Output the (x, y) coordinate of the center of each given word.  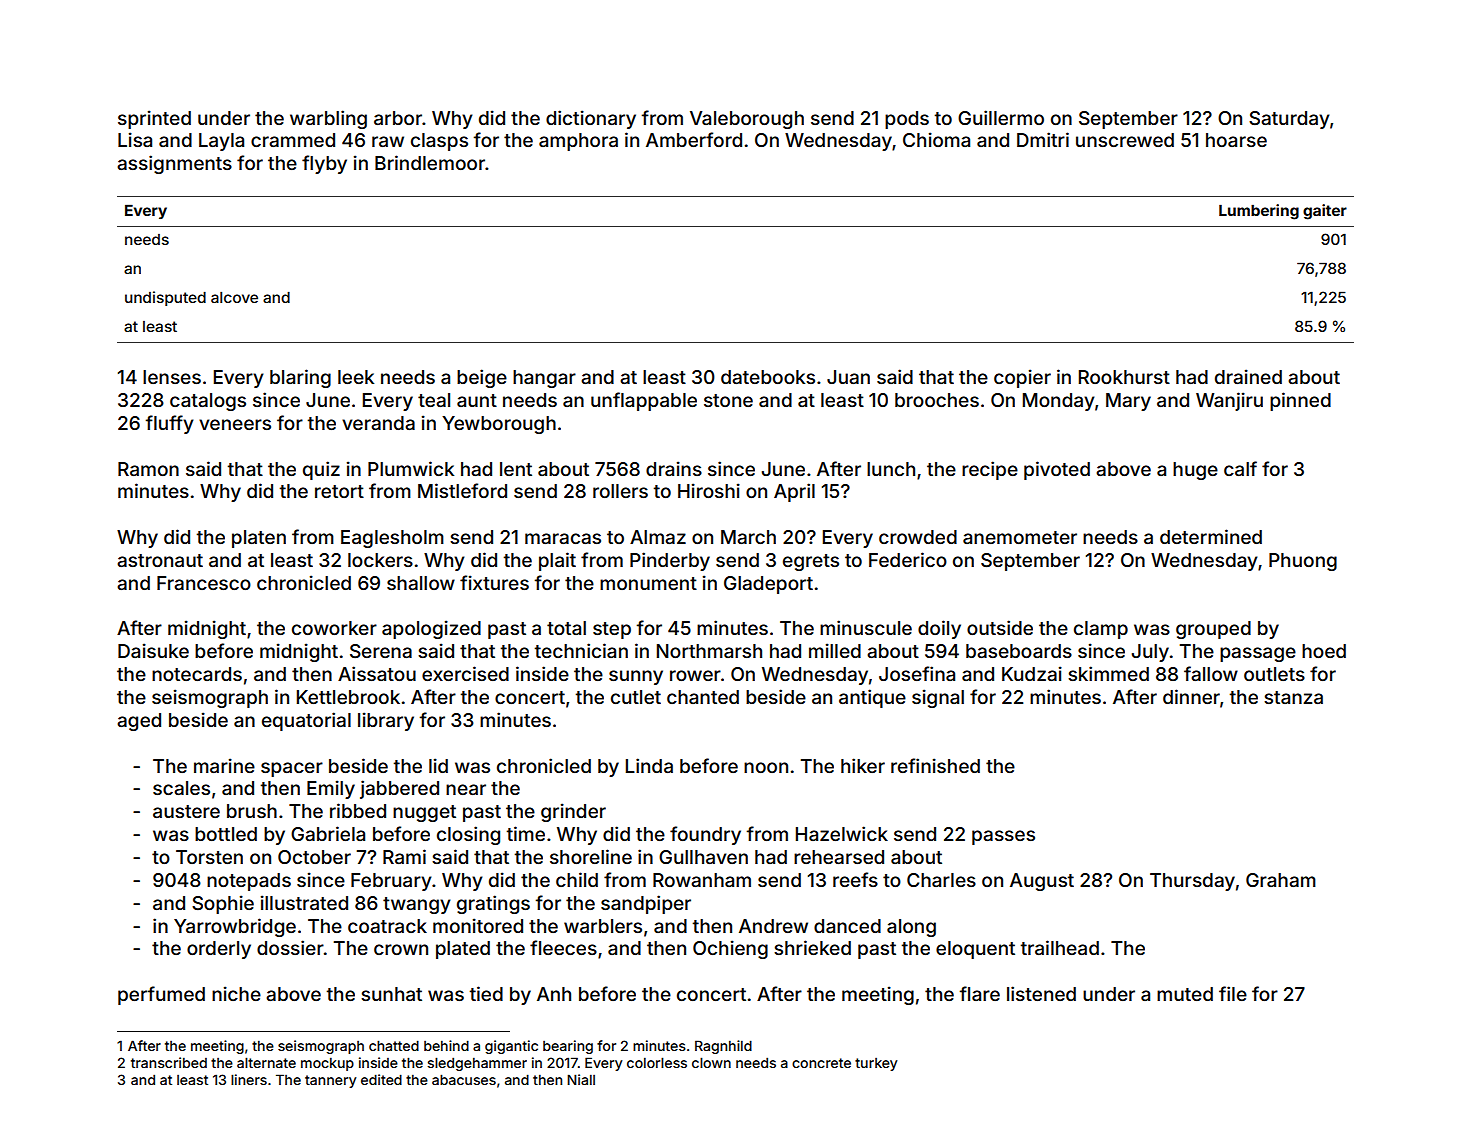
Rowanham (702, 880)
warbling (328, 119)
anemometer (1020, 537)
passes (1003, 837)
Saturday (1289, 120)
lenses (172, 377)
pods (907, 120)
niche (236, 993)
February (391, 882)
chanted (703, 697)
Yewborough (499, 425)
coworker (334, 628)
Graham (1281, 880)
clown (711, 1062)
